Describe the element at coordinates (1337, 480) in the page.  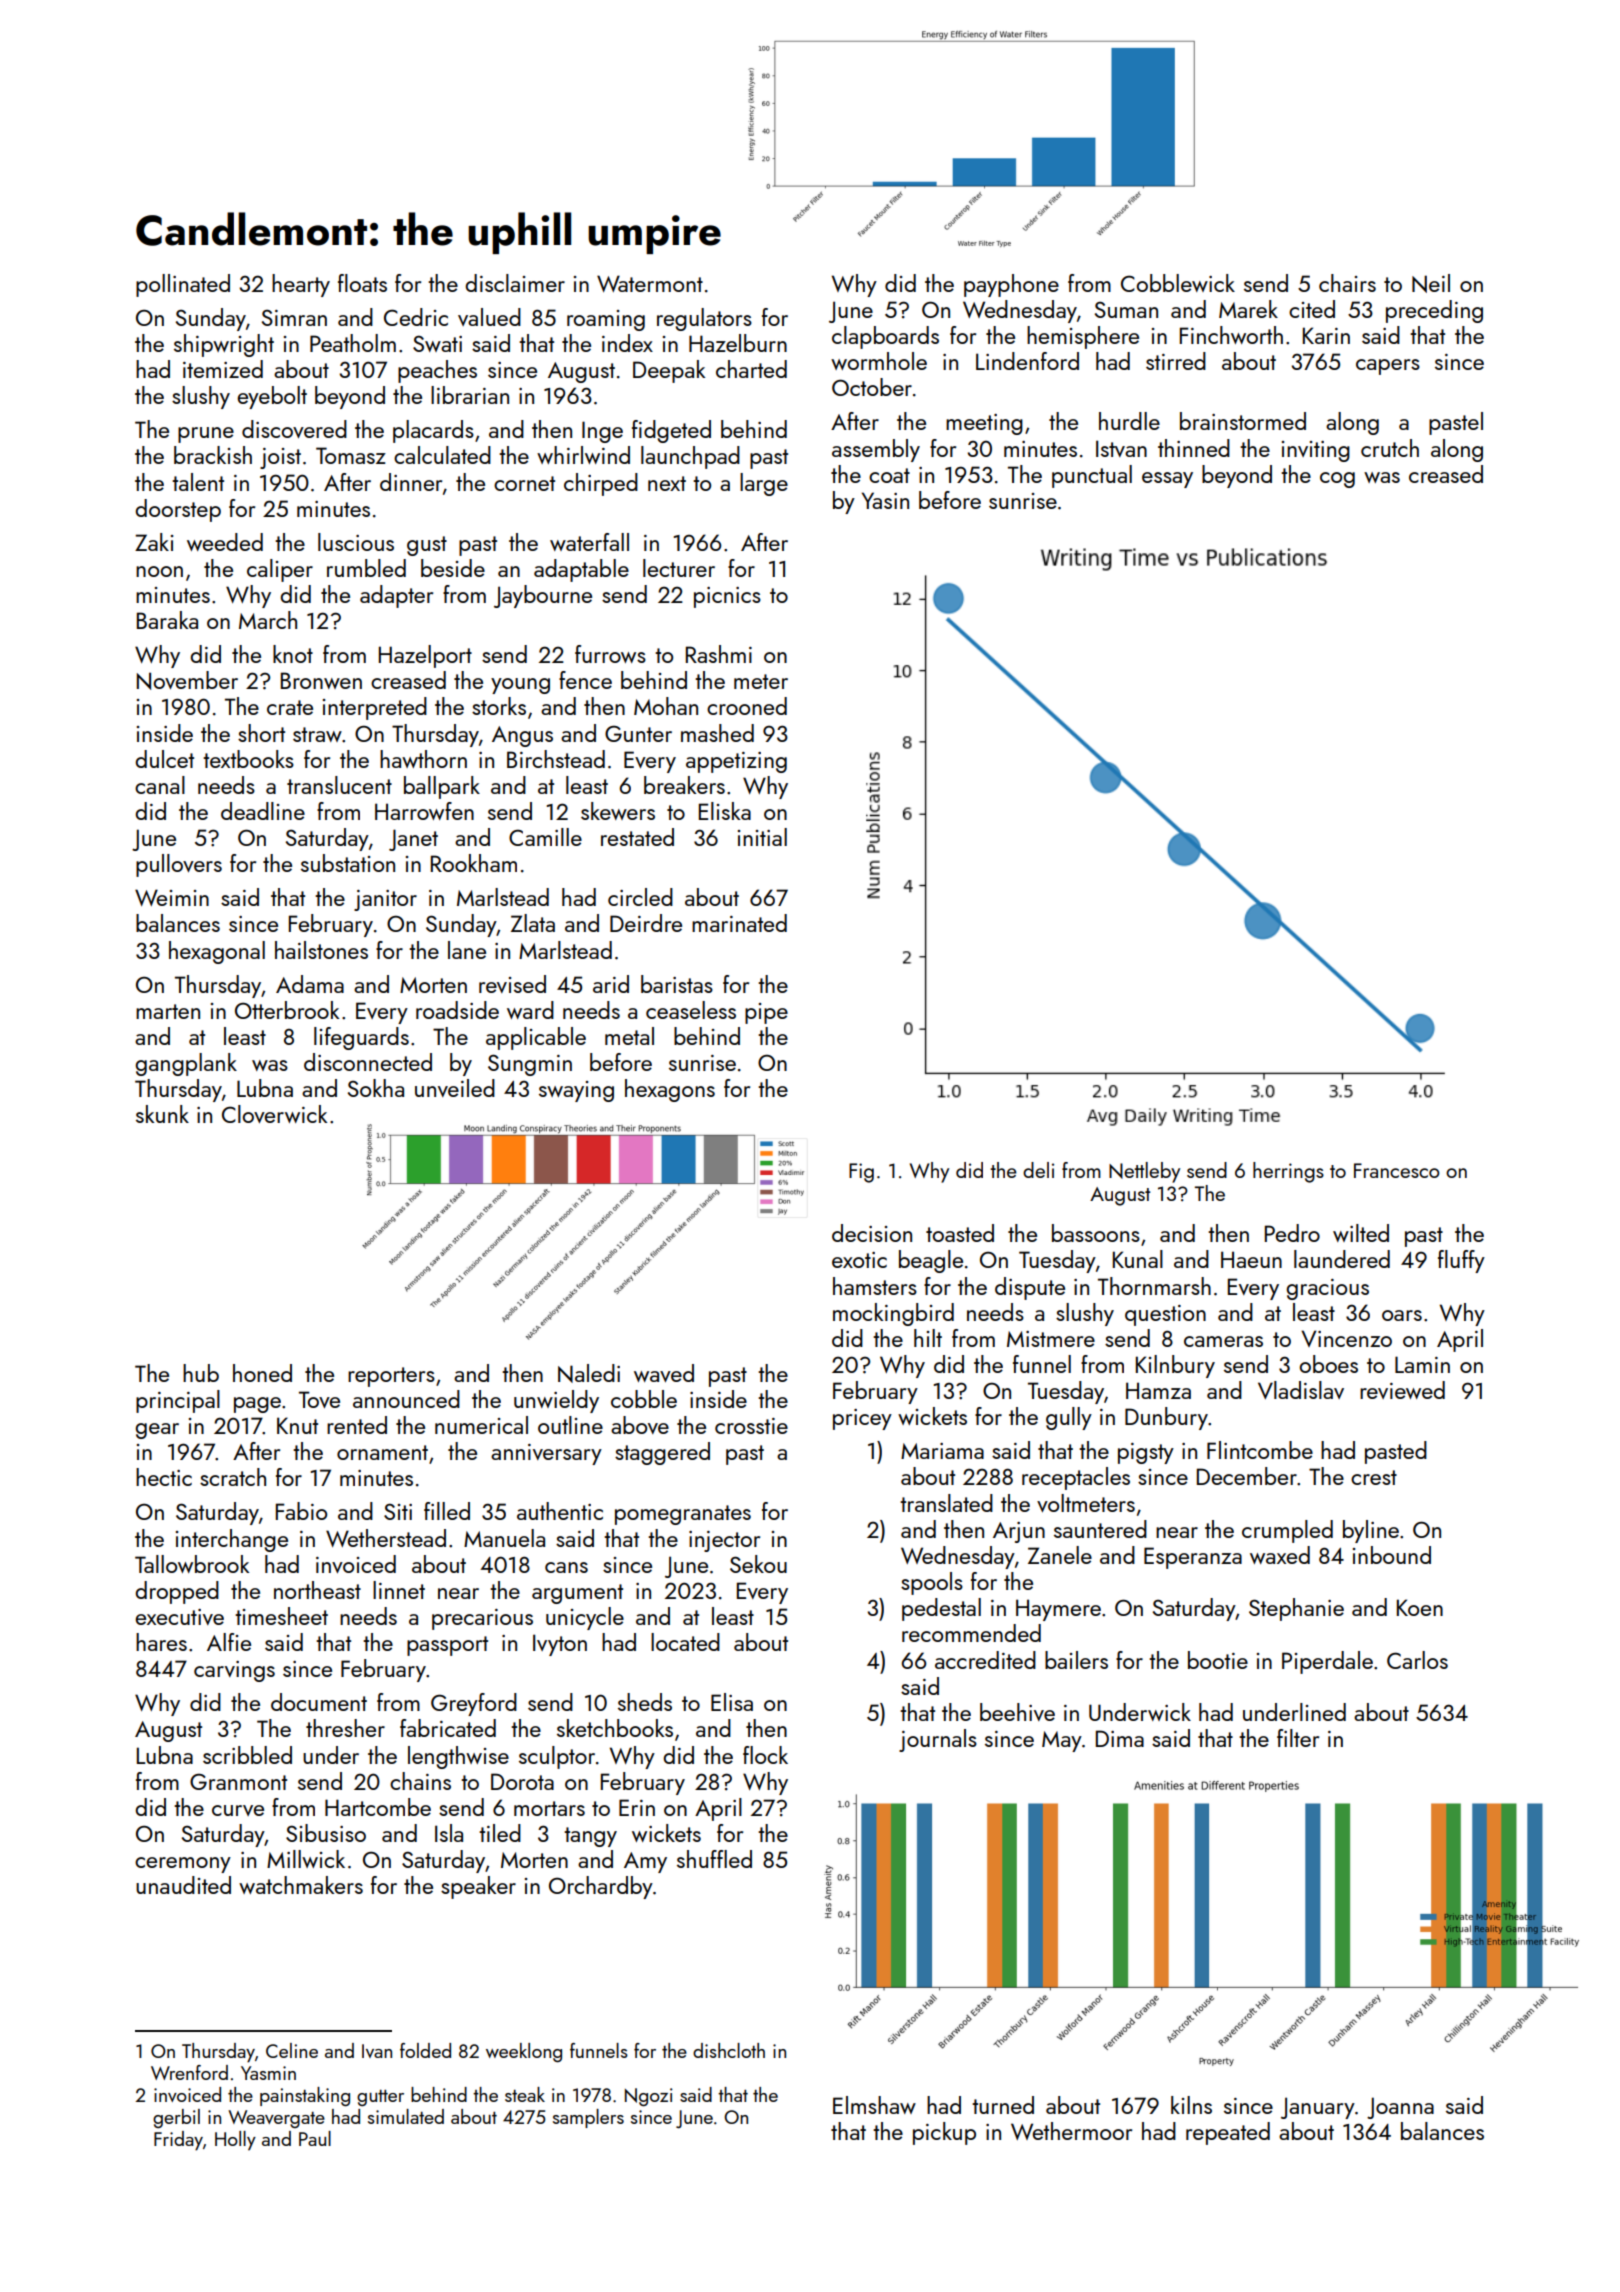
I see `cog` at that location.
